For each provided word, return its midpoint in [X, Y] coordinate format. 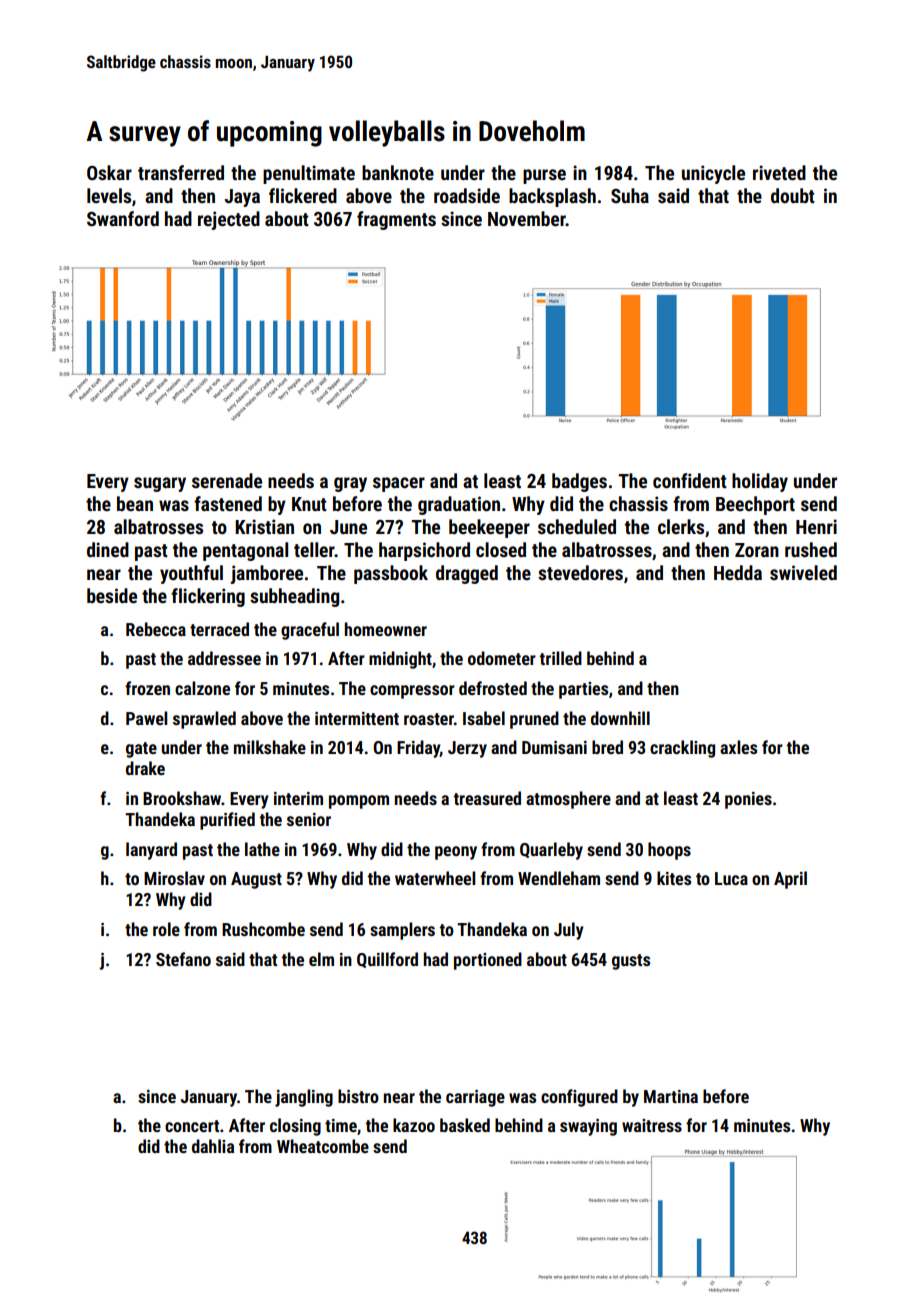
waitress [652, 1125]
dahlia [213, 1146]
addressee [224, 658]
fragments [396, 220]
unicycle [713, 174]
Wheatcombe [323, 1146]
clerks [681, 526]
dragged [467, 574]
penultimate [309, 174]
